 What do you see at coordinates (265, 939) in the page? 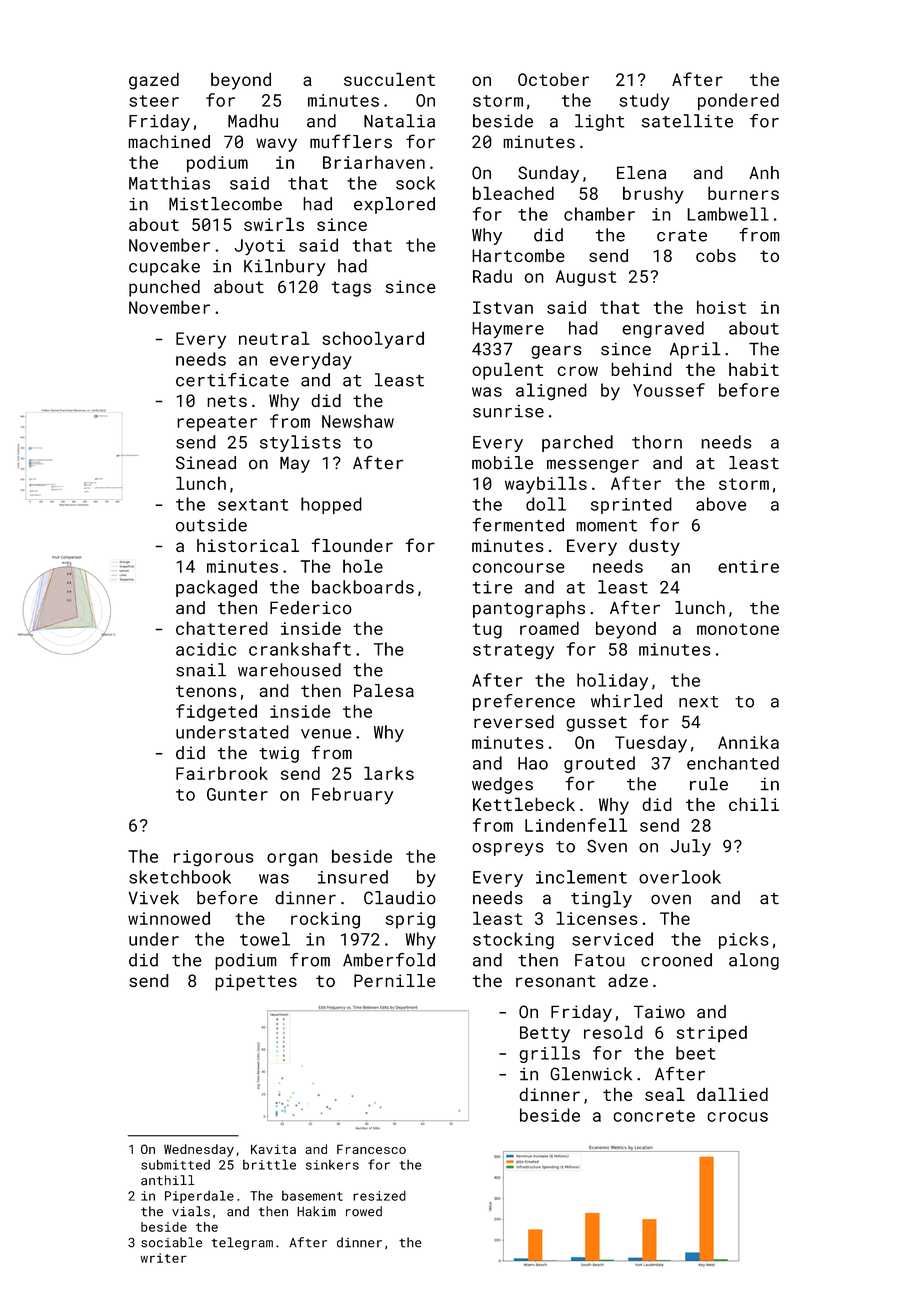
I see `towel` at bounding box center [265, 939].
